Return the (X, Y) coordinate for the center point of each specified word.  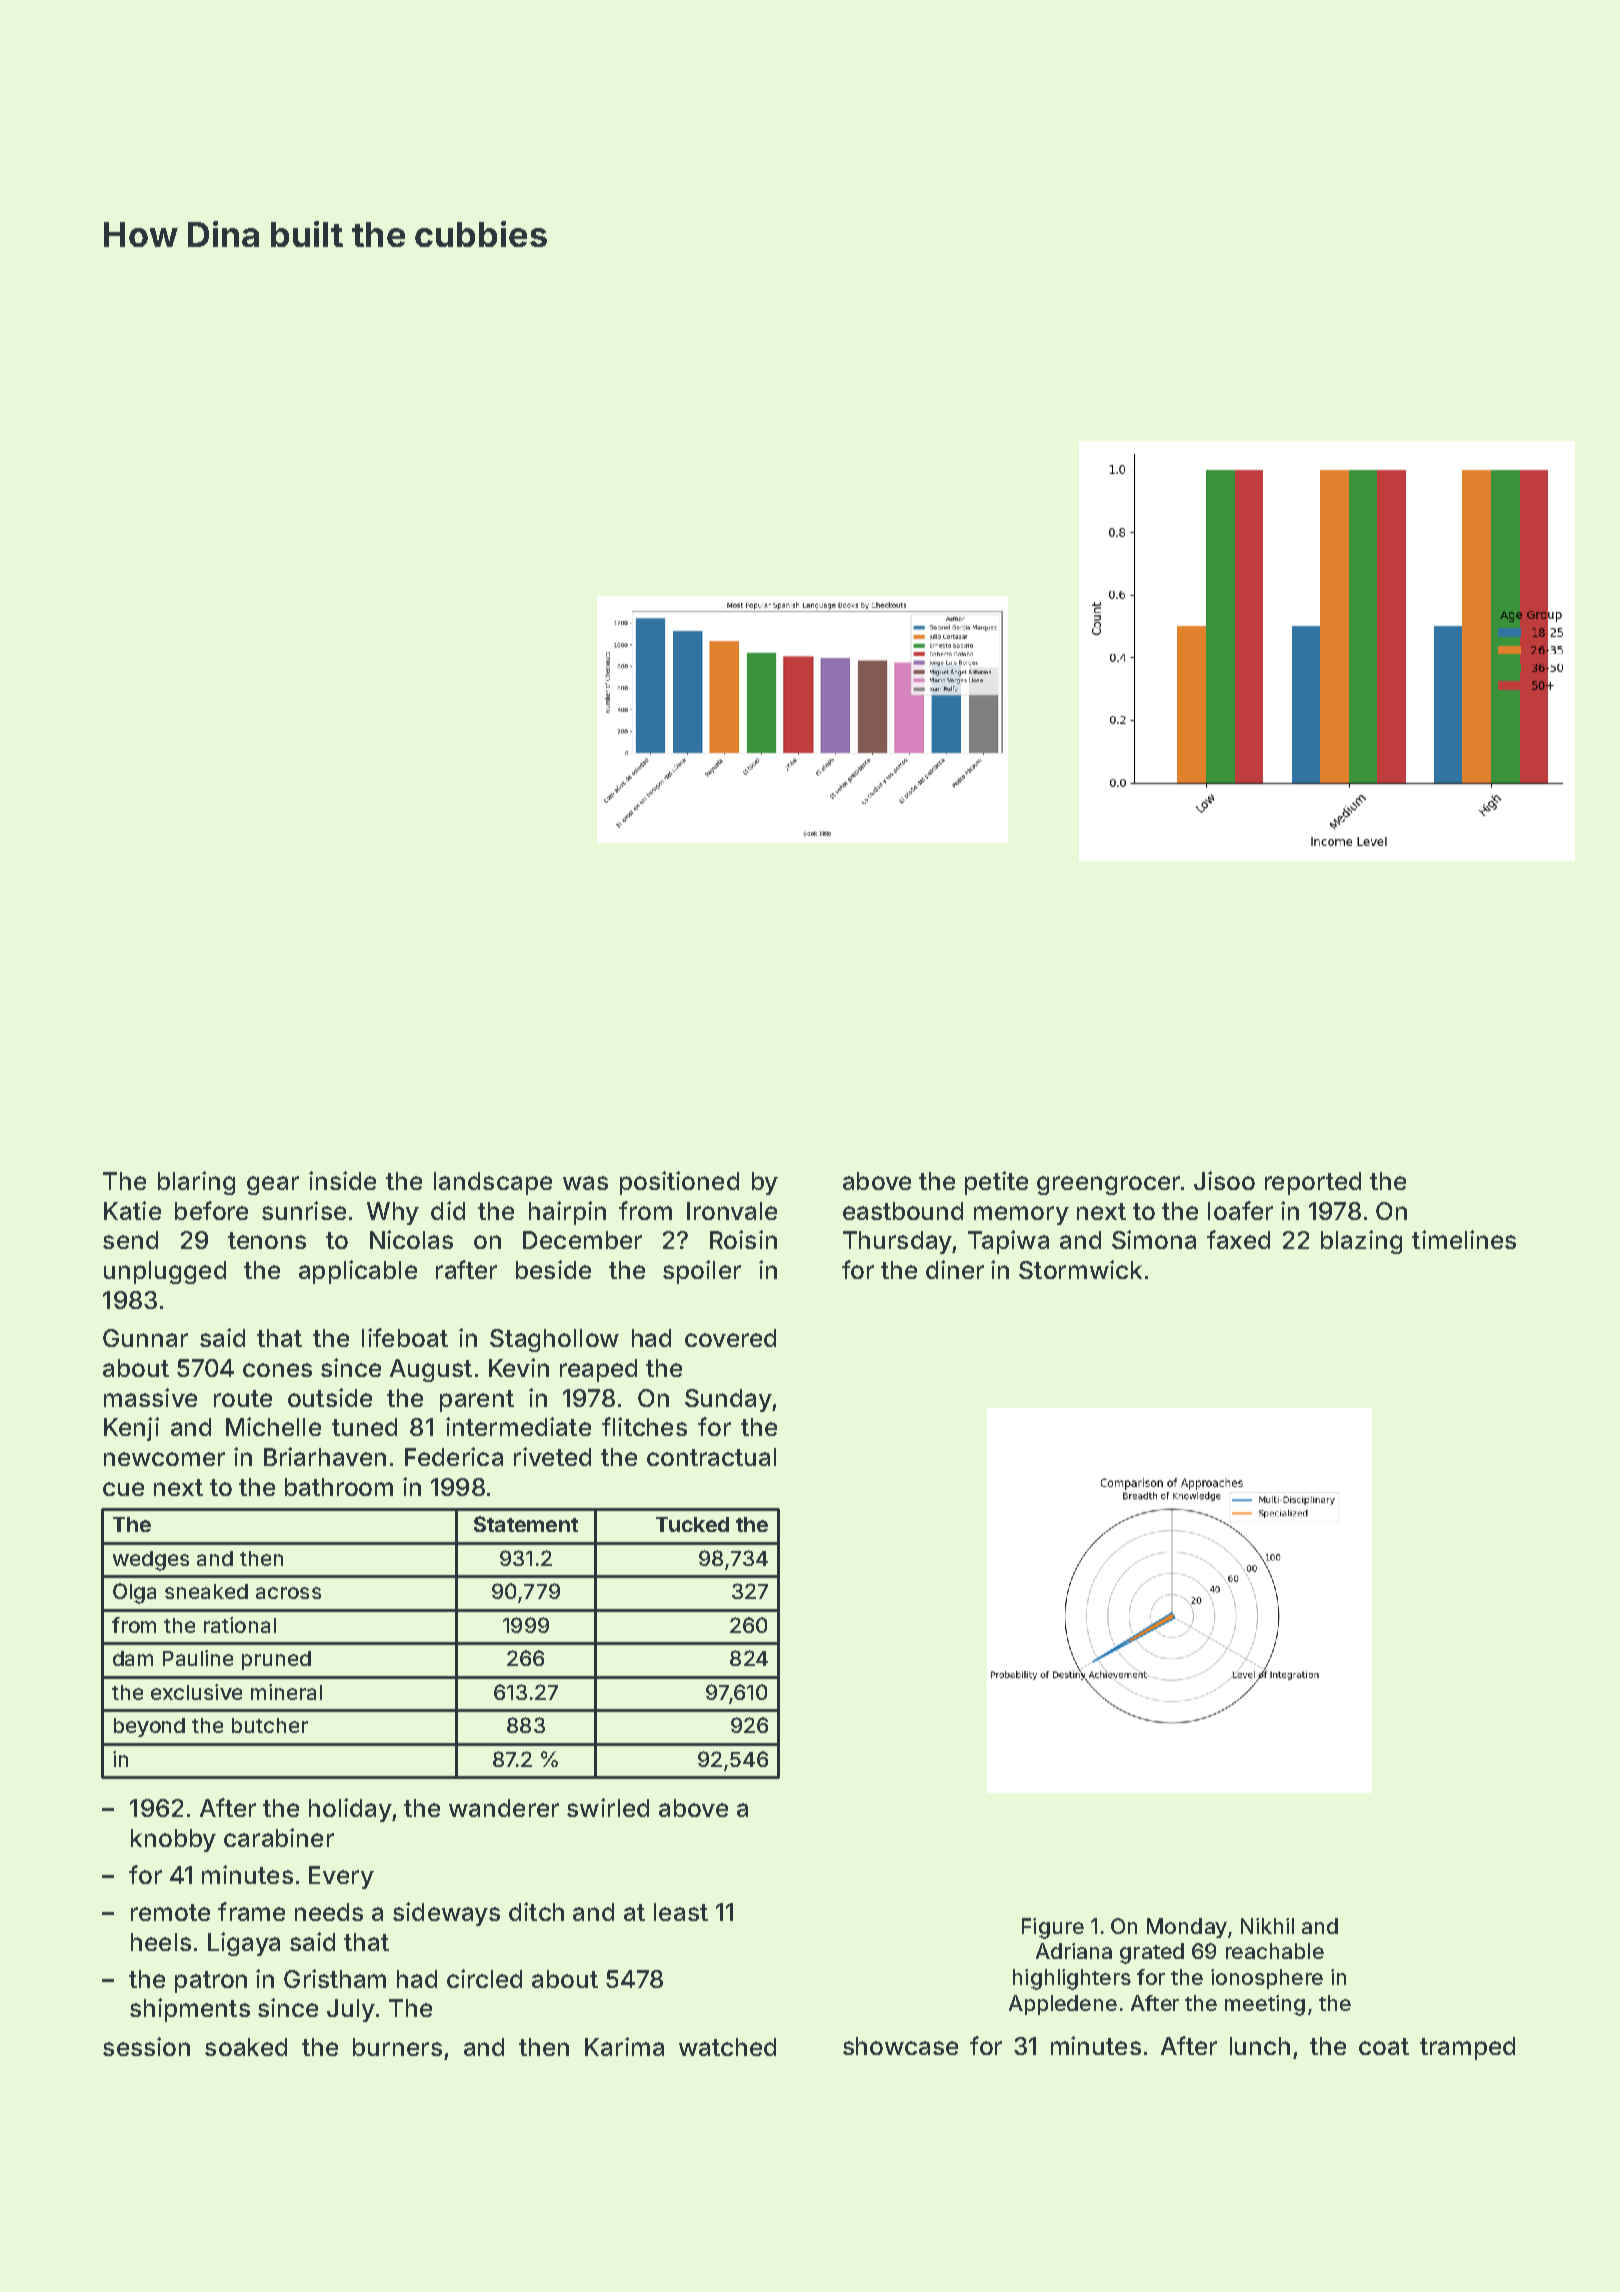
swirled (608, 1807)
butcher (270, 1725)
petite (996, 1183)
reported (1313, 1183)
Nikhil (1267, 1926)
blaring (196, 1183)
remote (170, 1912)
